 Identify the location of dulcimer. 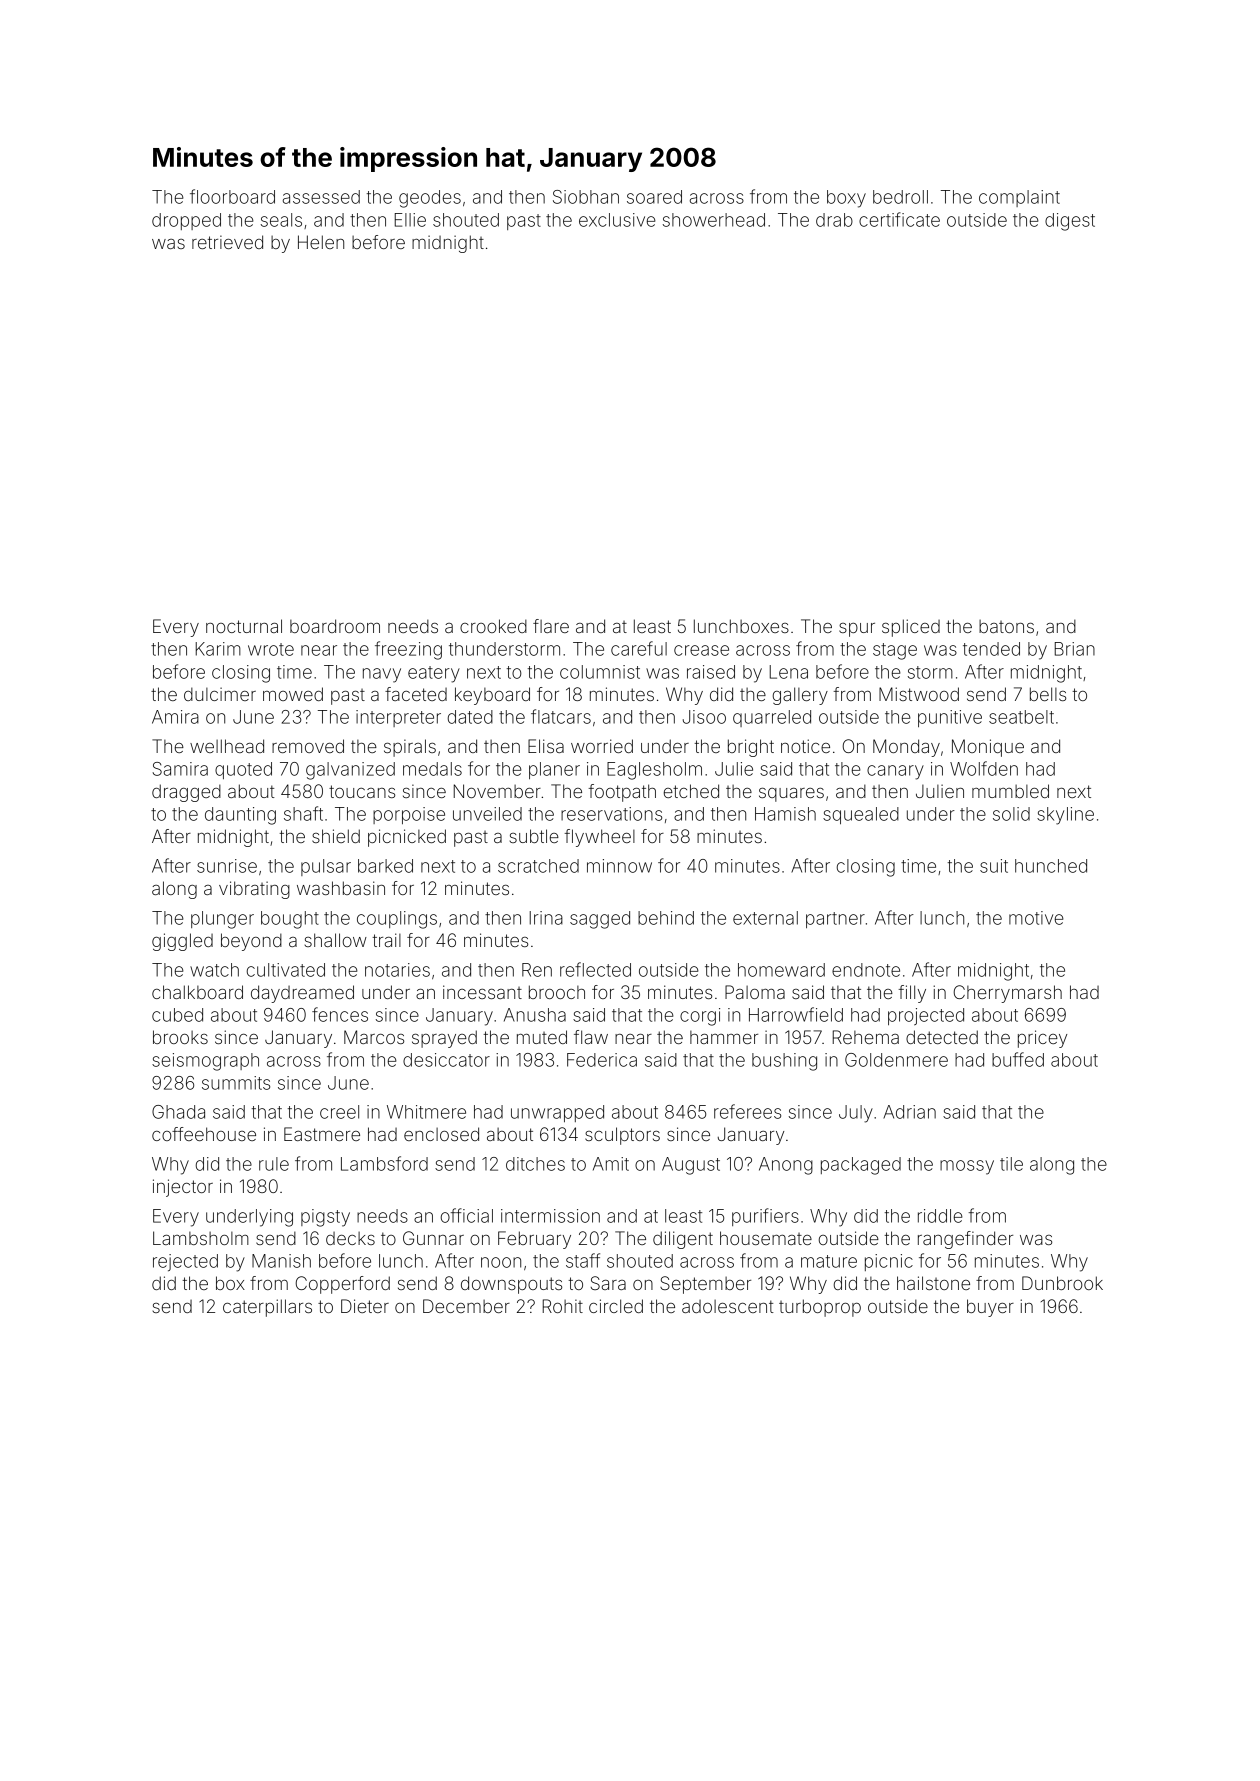
(220, 694).
